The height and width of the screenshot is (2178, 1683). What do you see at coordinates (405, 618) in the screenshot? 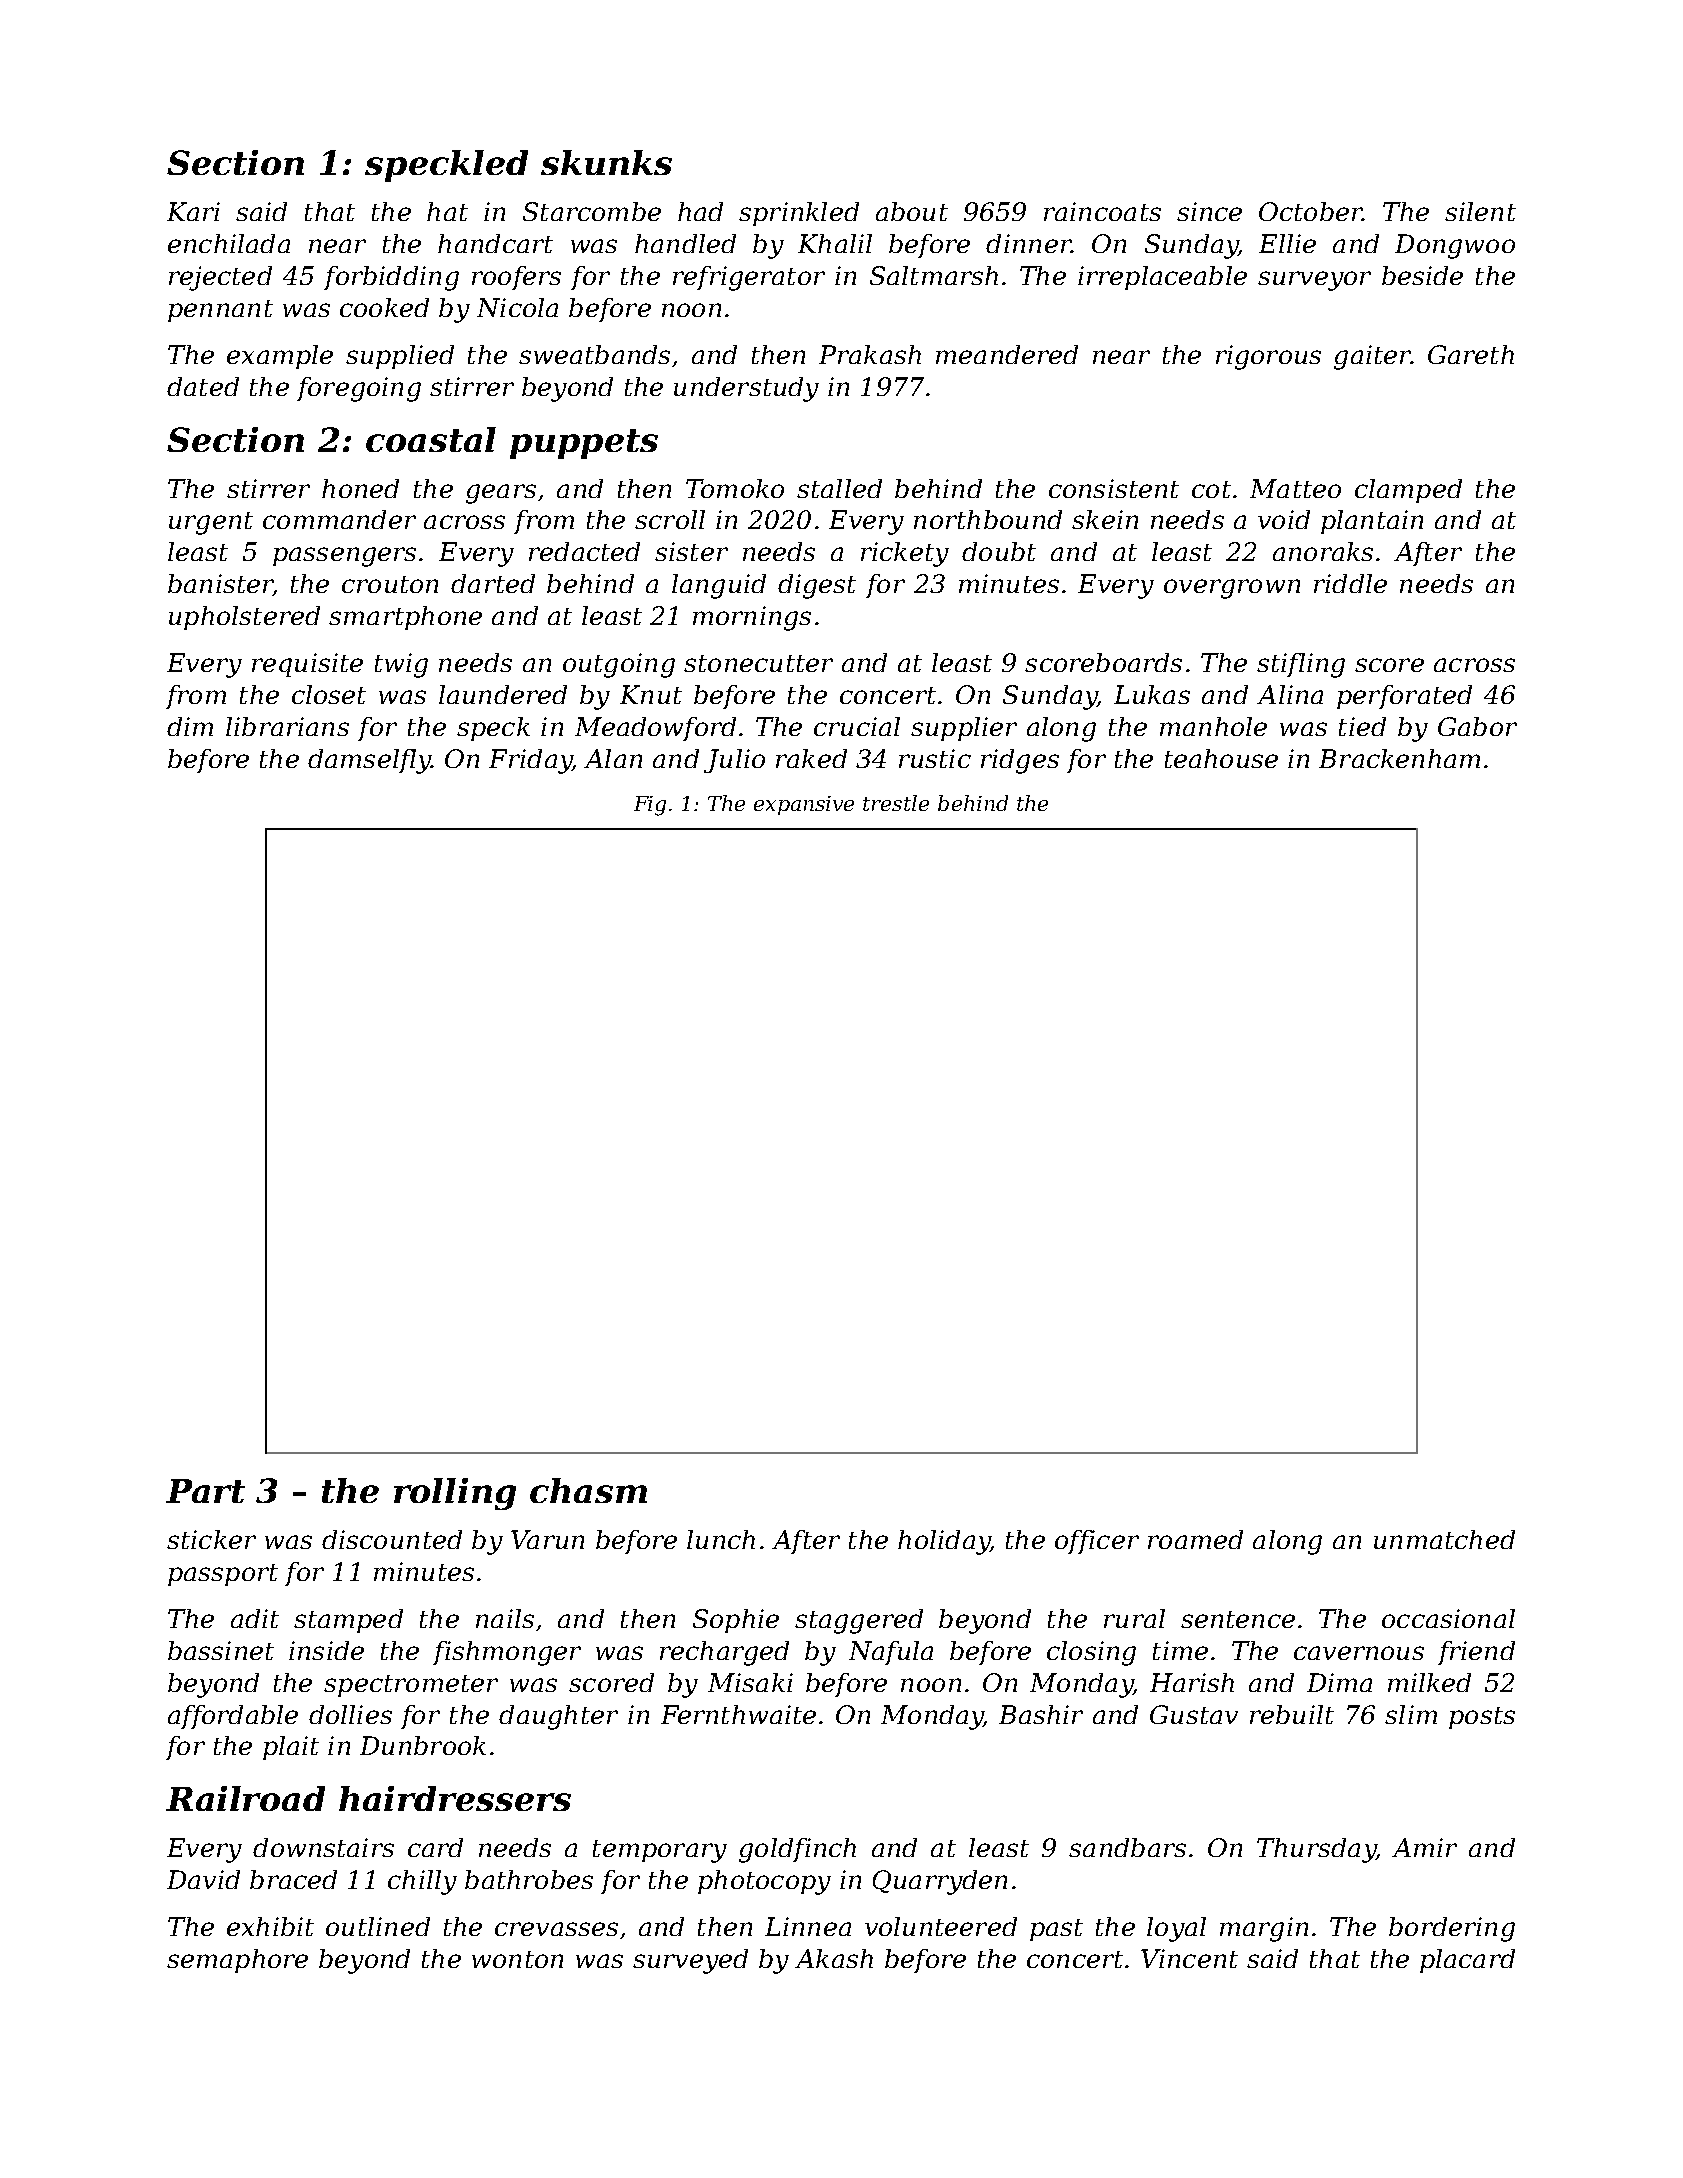
I see `smartphone` at bounding box center [405, 618].
